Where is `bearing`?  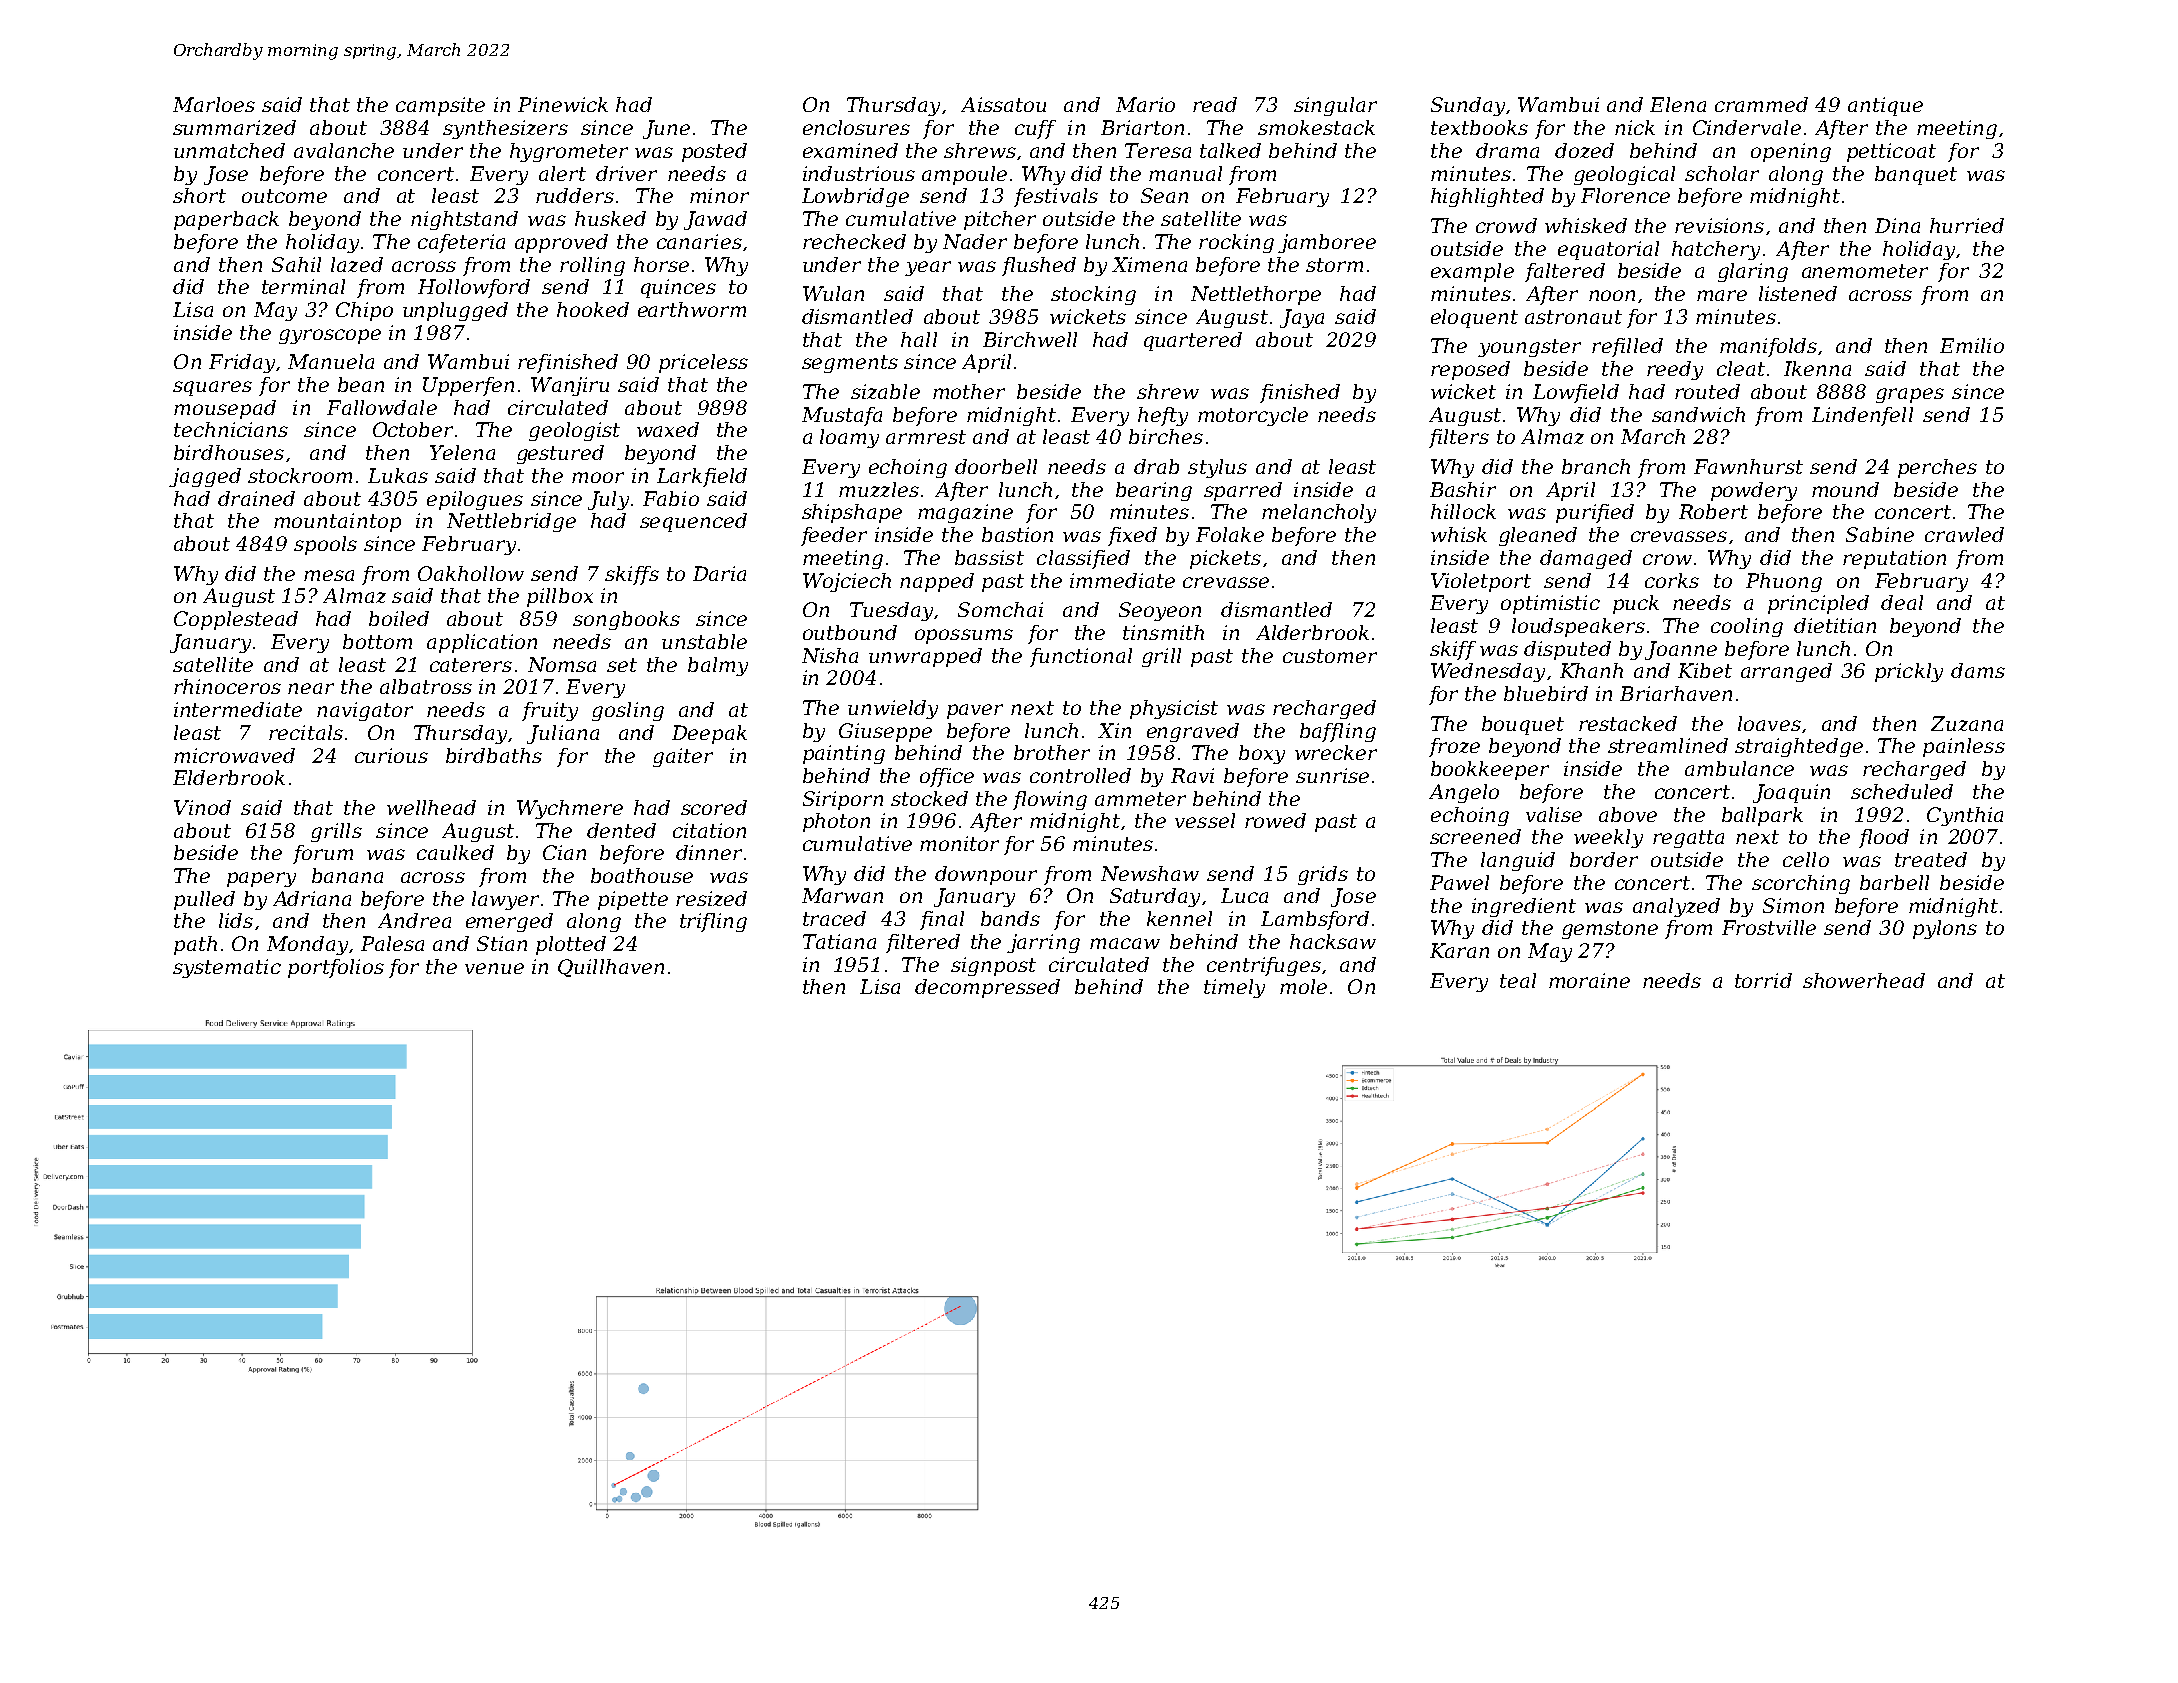
bearing is located at coordinates (1154, 491).
